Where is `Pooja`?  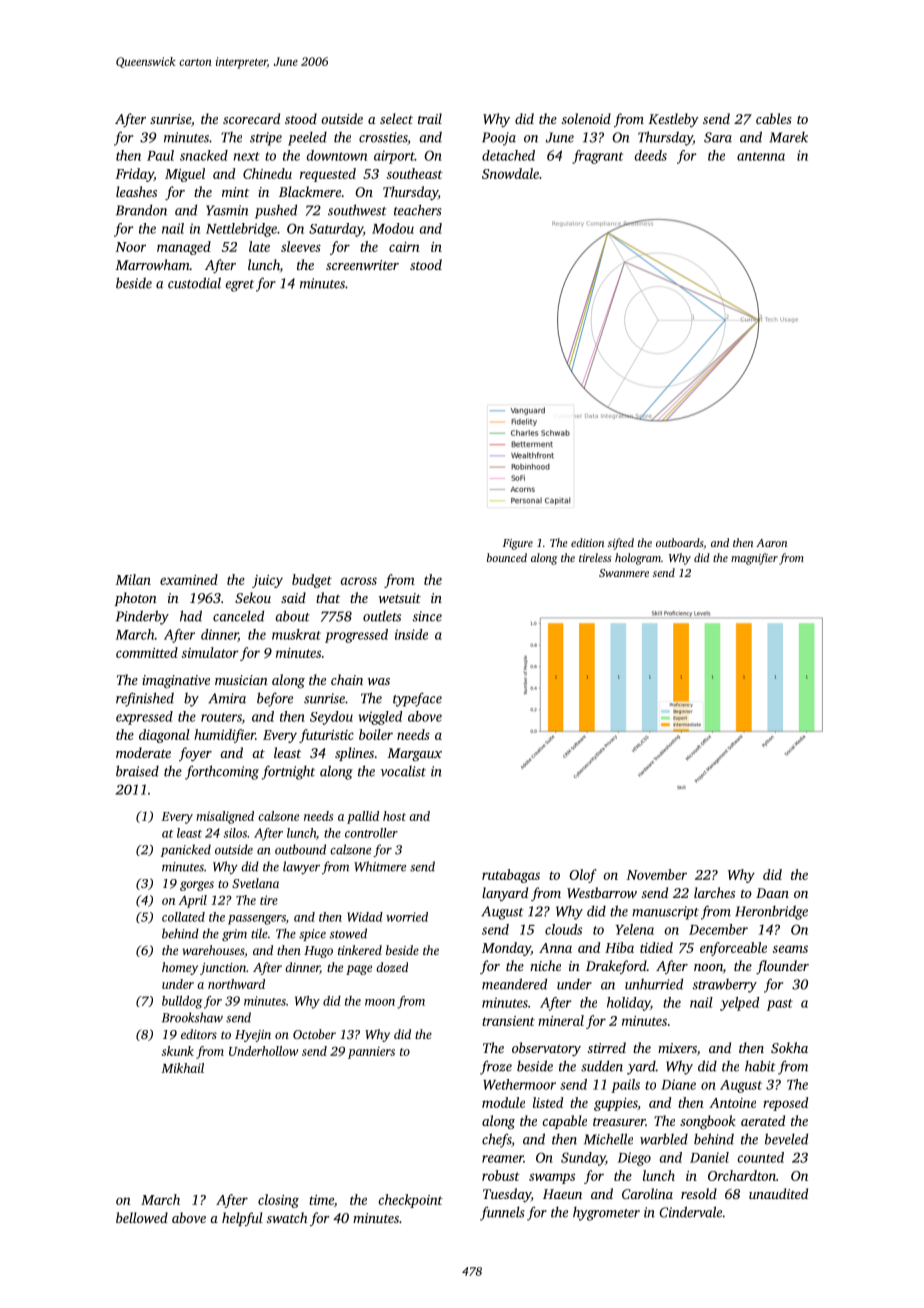 Pooja is located at coordinates (499, 139).
